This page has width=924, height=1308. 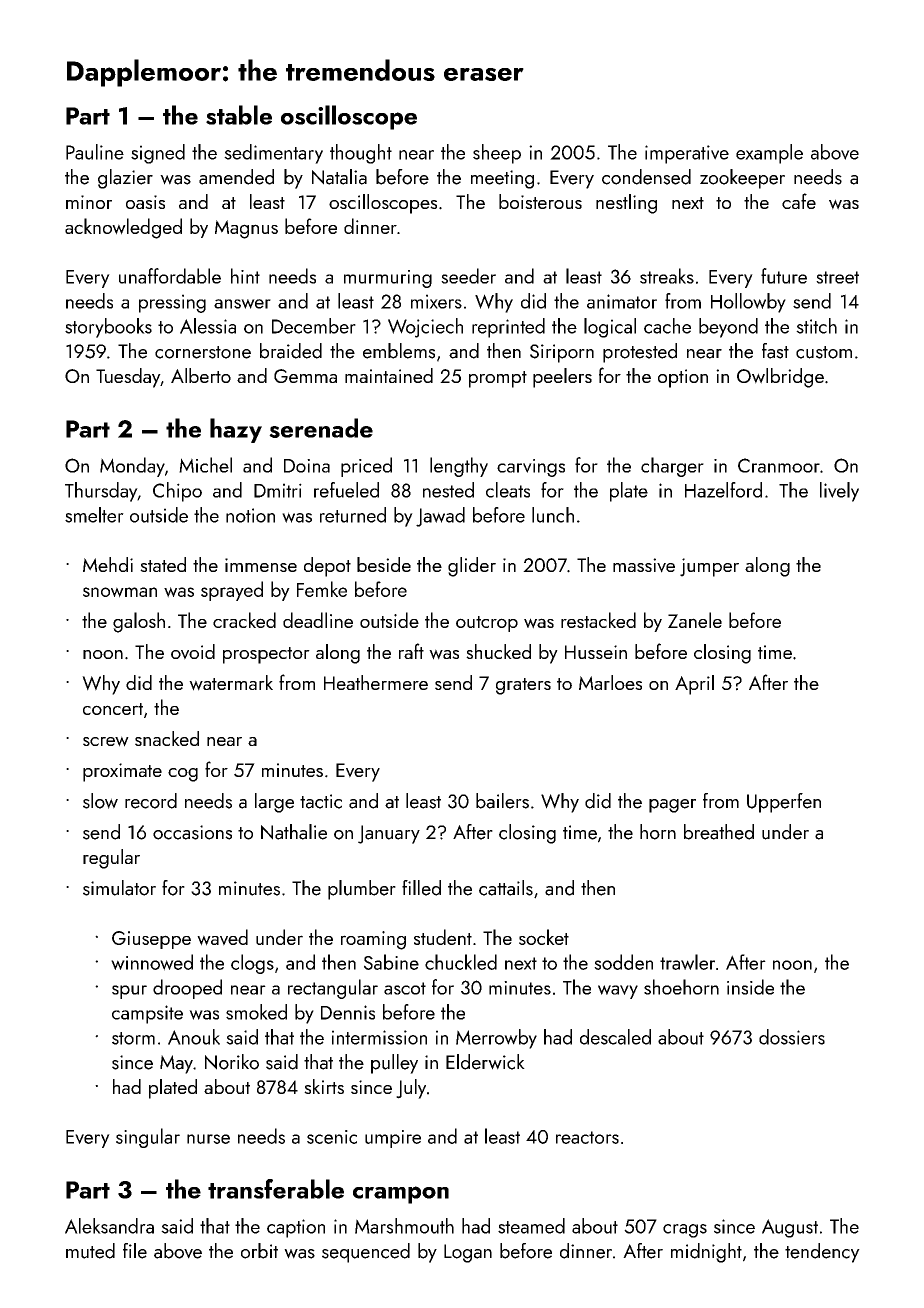 I want to click on Magnus, so click(x=246, y=229).
